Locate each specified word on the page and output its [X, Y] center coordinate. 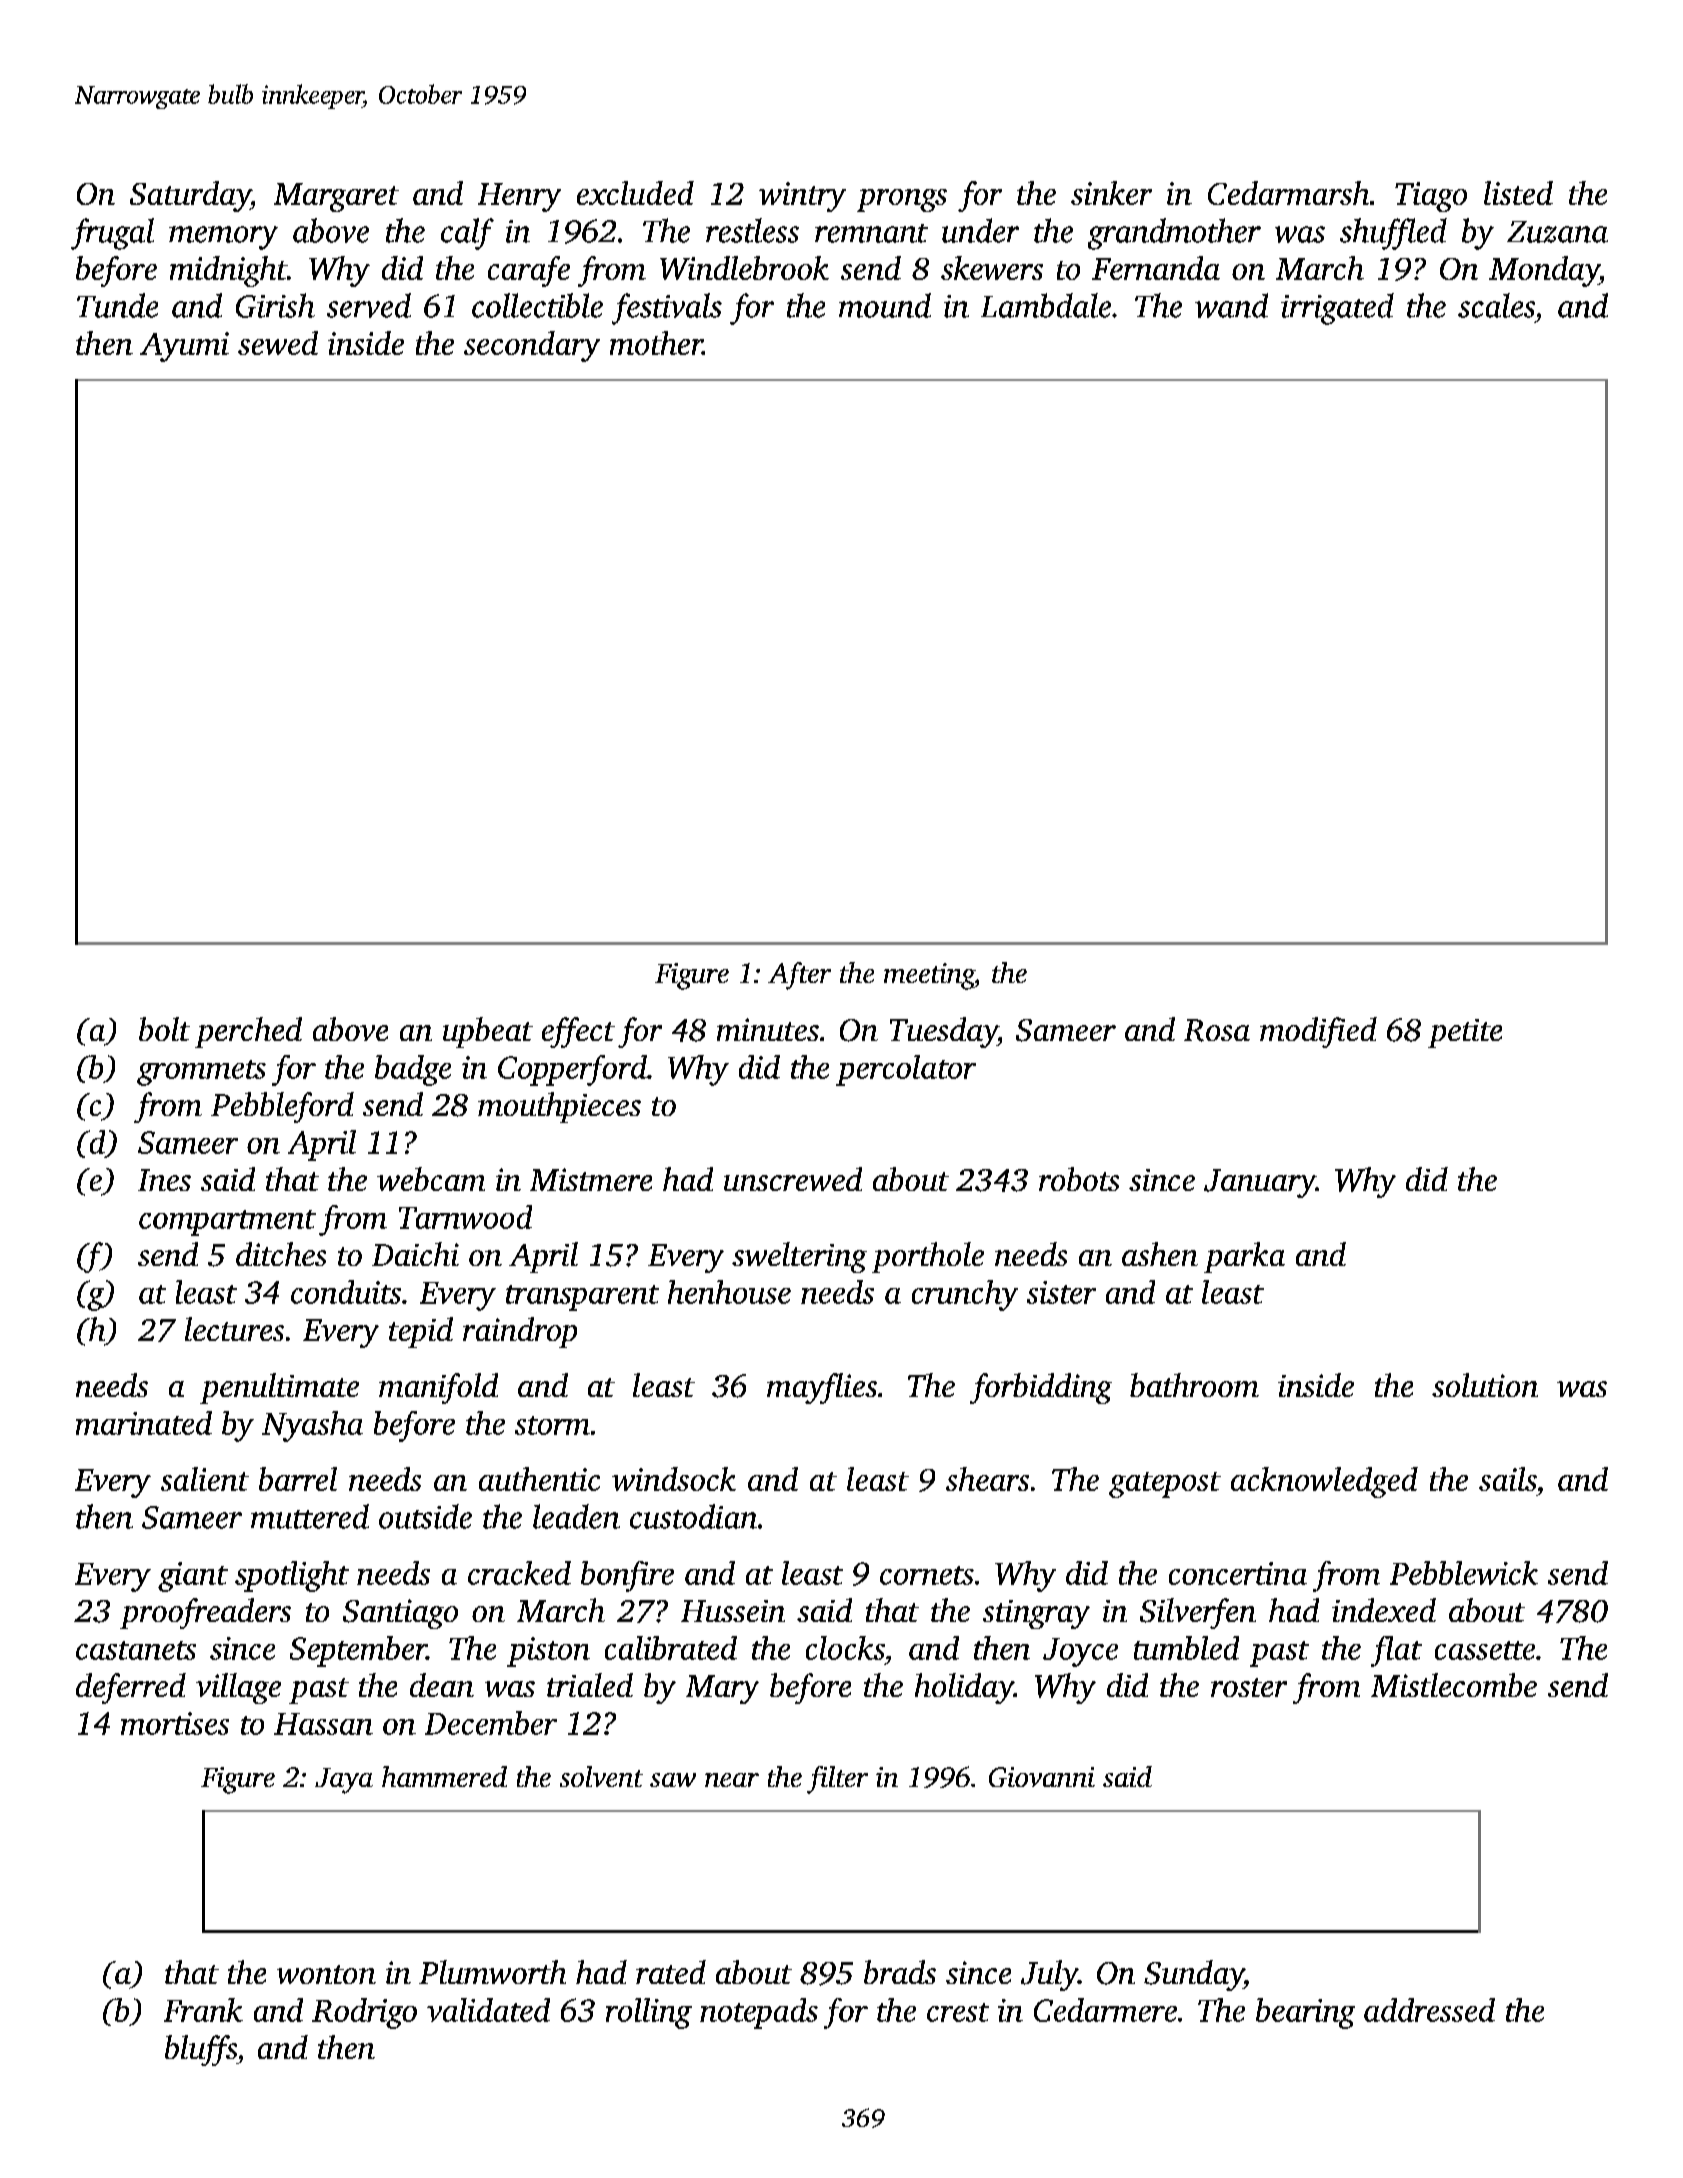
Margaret [336, 197]
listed [1518, 193]
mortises [175, 1723]
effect [578, 1032]
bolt [164, 1029]
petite [1465, 1033]
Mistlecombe [1454, 1685]
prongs [902, 200]
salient [205, 1479]
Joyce [1080, 1652]
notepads [759, 2013]
